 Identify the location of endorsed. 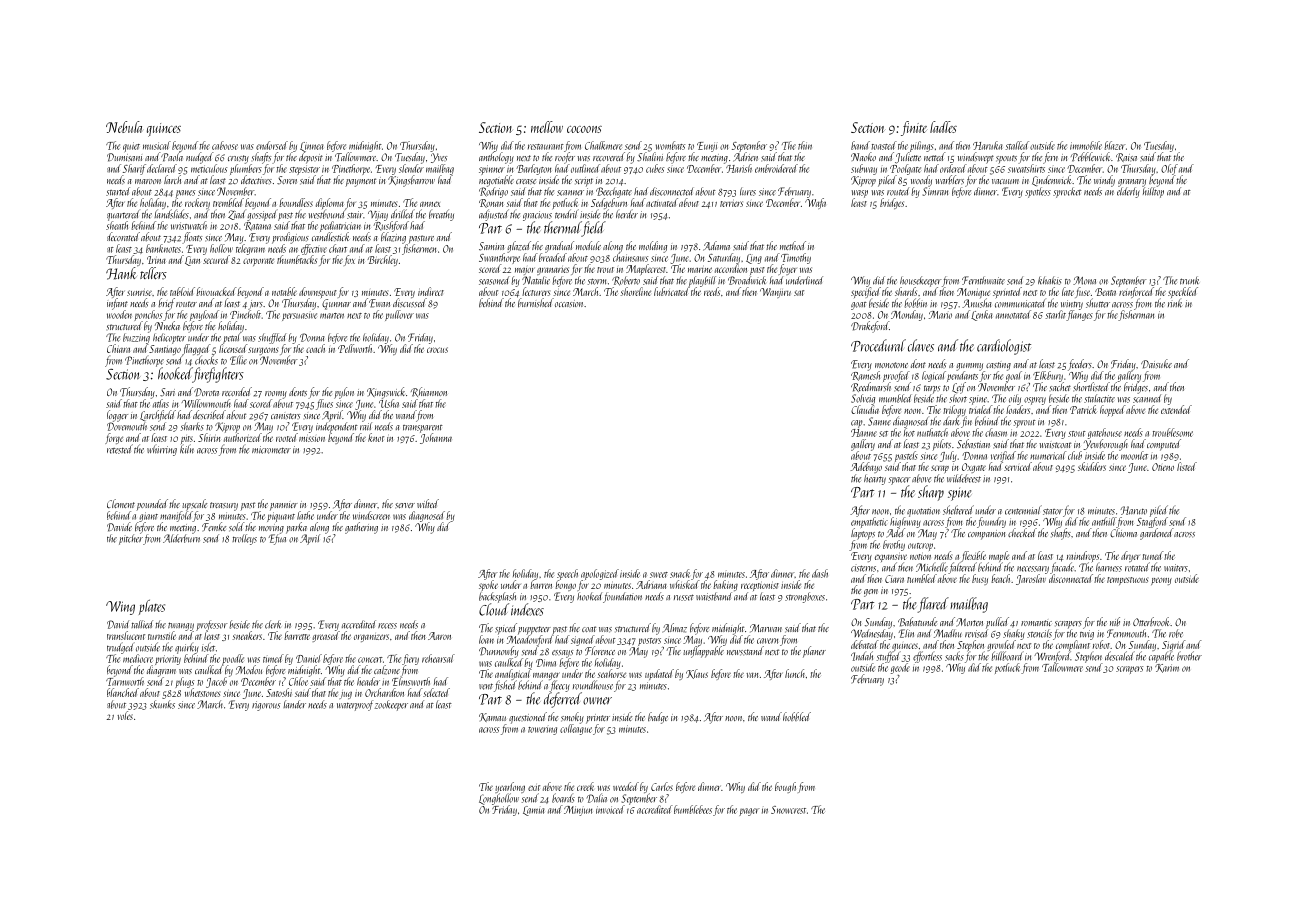
(272, 145).
